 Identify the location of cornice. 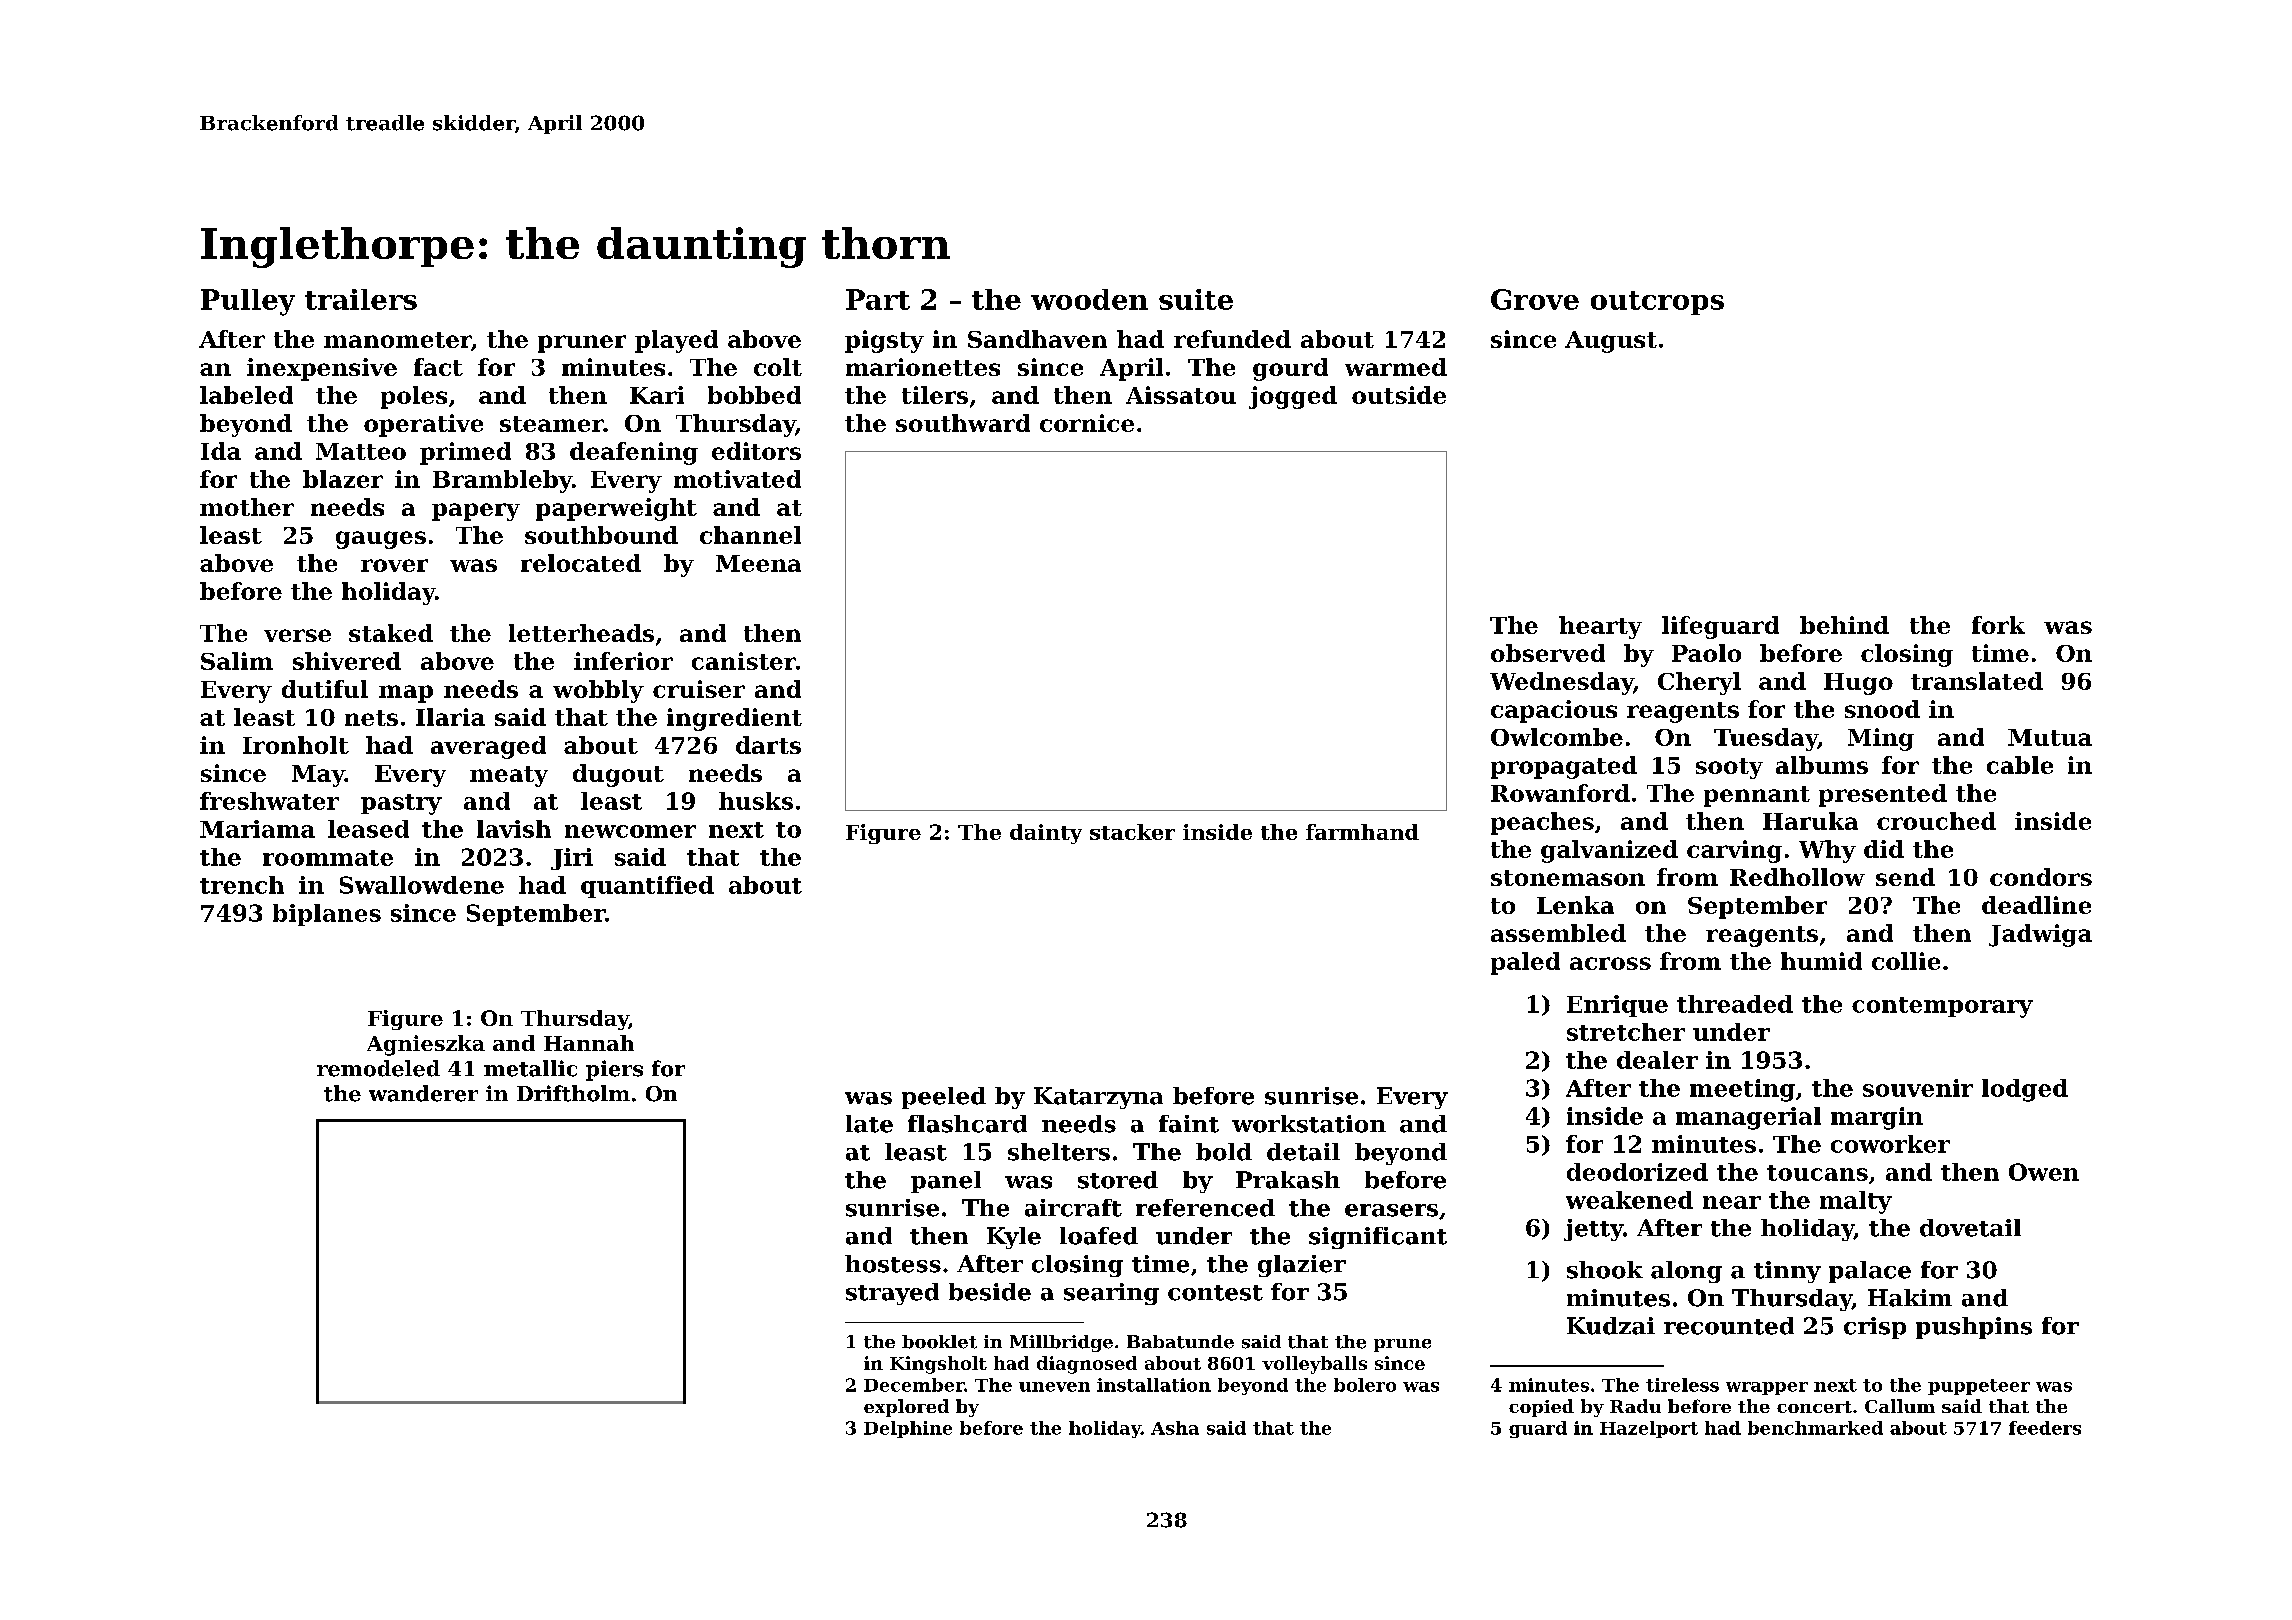
(1087, 423).
